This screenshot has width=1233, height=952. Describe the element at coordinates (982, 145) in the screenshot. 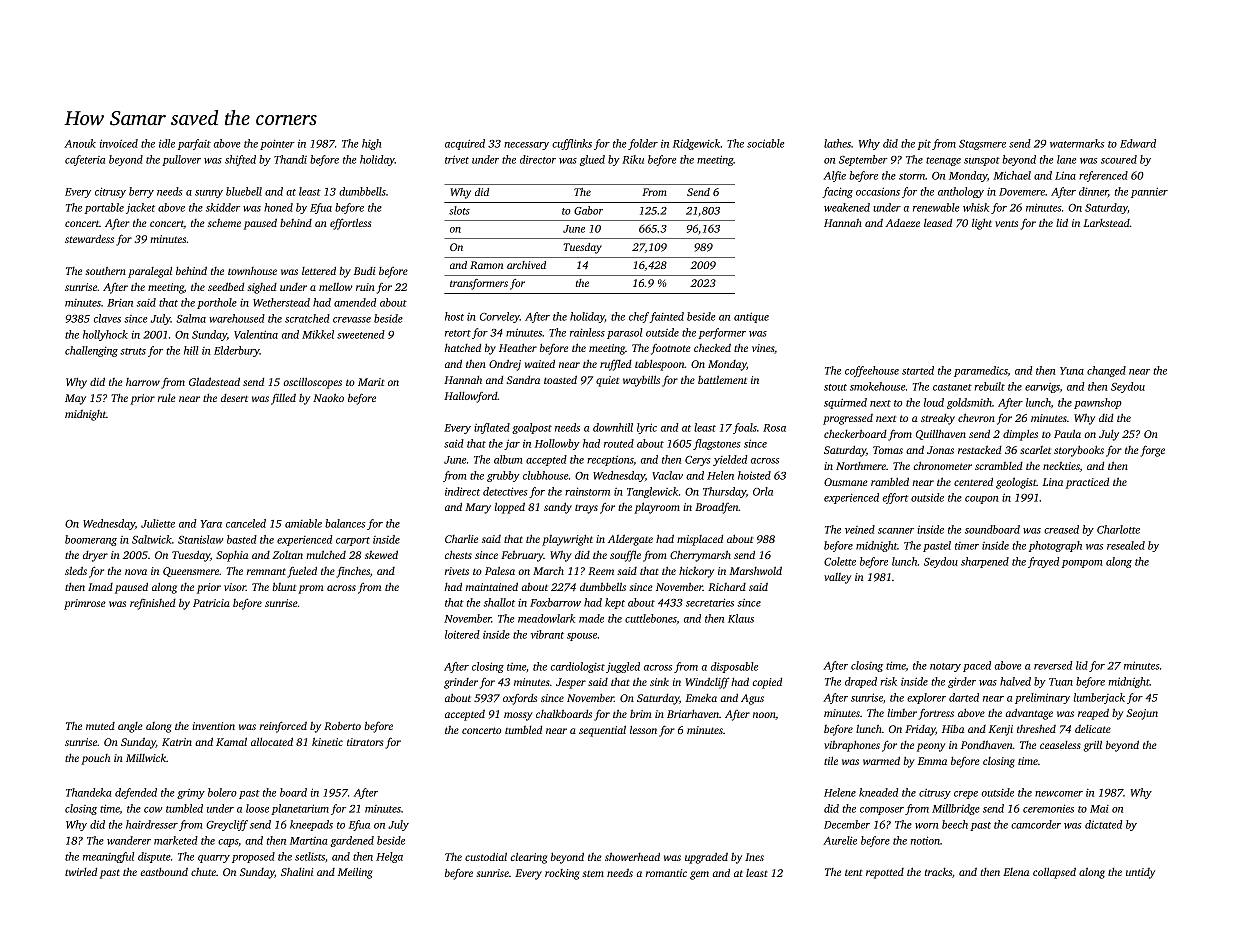

I see `Stagsmere` at that location.
